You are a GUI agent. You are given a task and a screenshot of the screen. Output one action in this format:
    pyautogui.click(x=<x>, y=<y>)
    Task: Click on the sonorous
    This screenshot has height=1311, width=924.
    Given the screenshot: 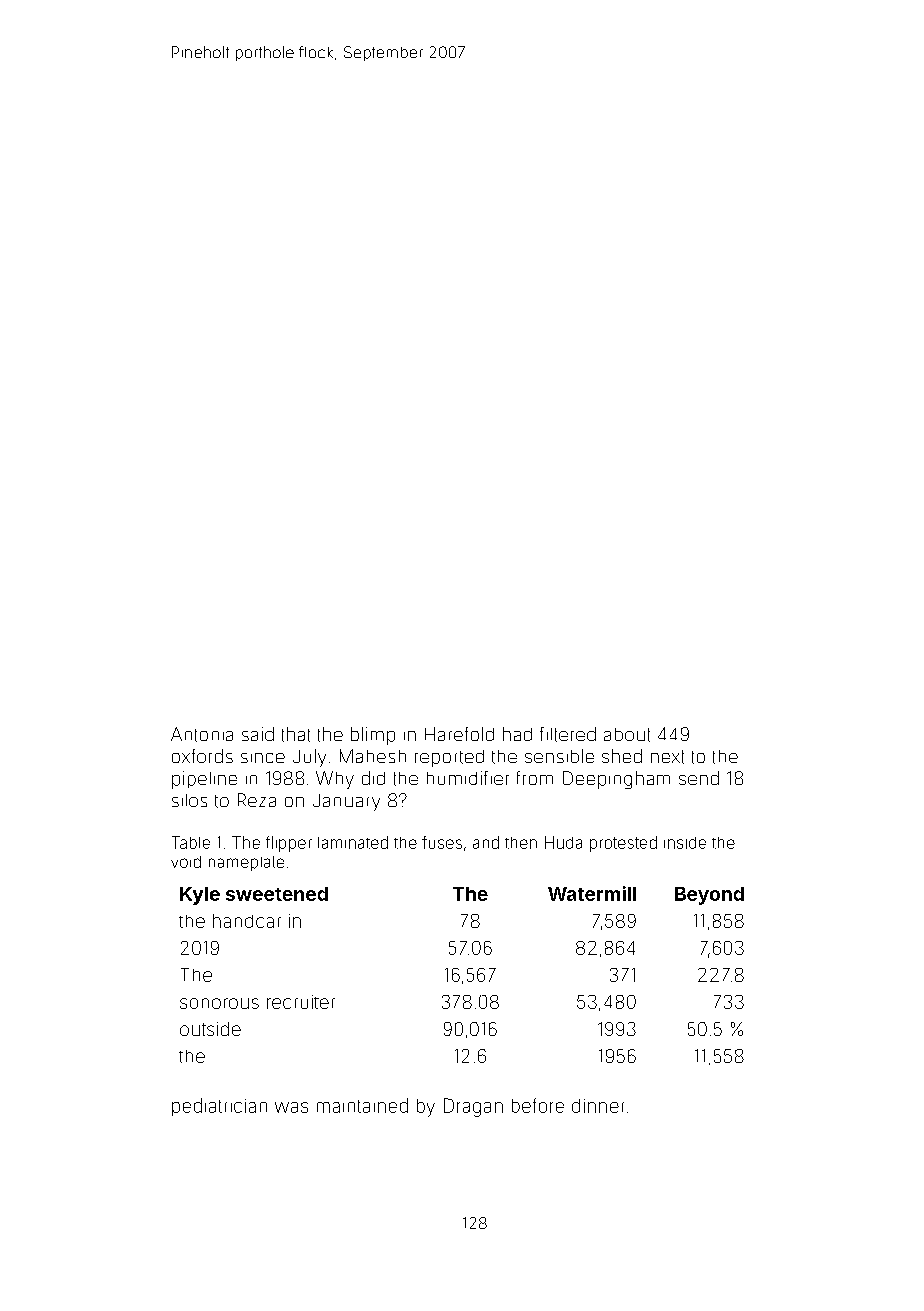 What is the action you would take?
    pyautogui.click(x=219, y=1003)
